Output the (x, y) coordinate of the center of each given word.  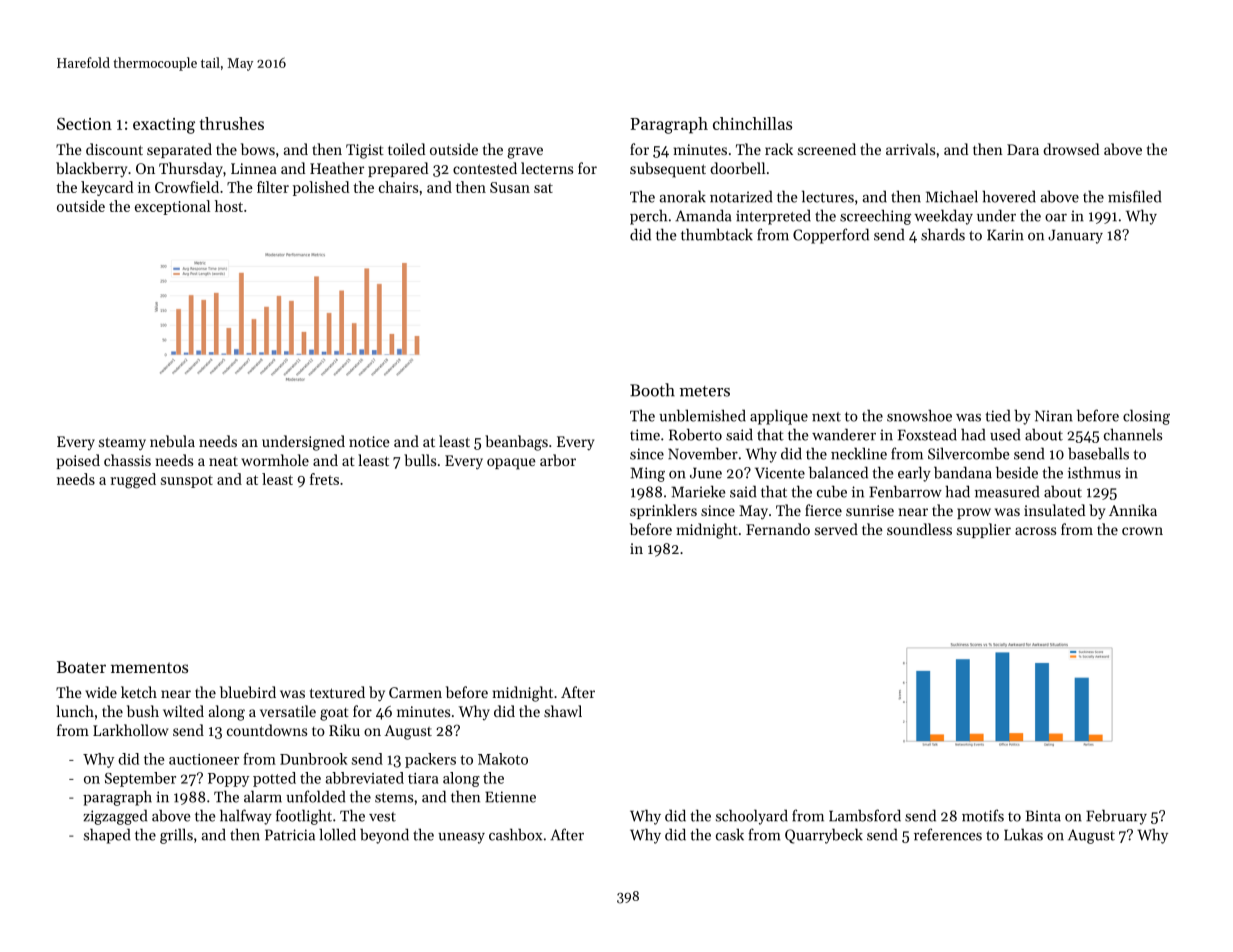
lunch (75, 711)
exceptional (172, 207)
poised (78, 461)
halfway (246, 817)
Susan (510, 187)
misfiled (1134, 196)
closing (1146, 417)
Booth (652, 390)
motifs (983, 815)
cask (730, 834)
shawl (563, 711)
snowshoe (919, 415)
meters (705, 391)
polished (321, 188)
